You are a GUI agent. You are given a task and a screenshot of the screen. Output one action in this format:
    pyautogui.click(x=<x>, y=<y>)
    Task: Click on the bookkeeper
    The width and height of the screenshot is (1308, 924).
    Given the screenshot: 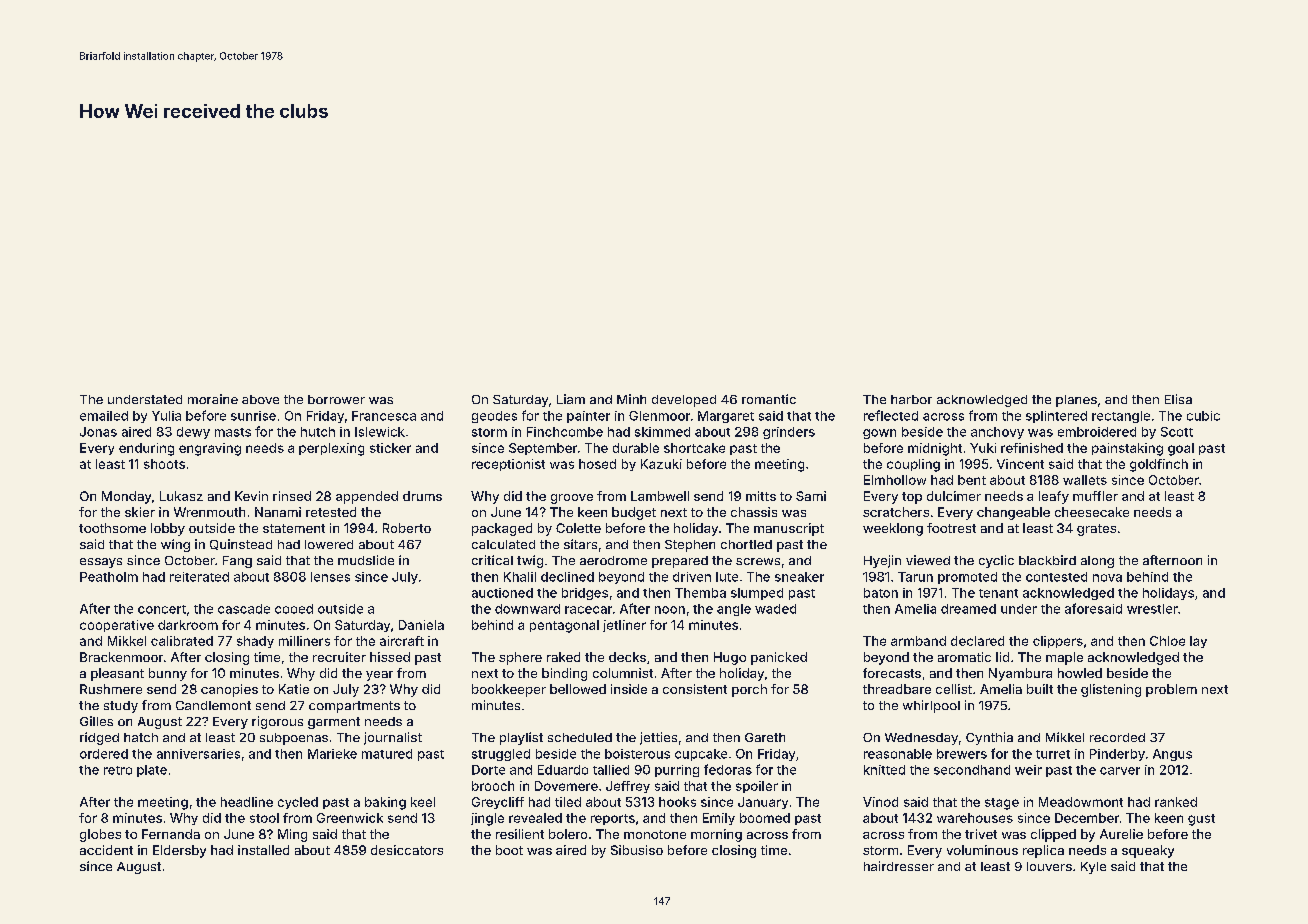 What is the action you would take?
    pyautogui.click(x=509, y=690)
